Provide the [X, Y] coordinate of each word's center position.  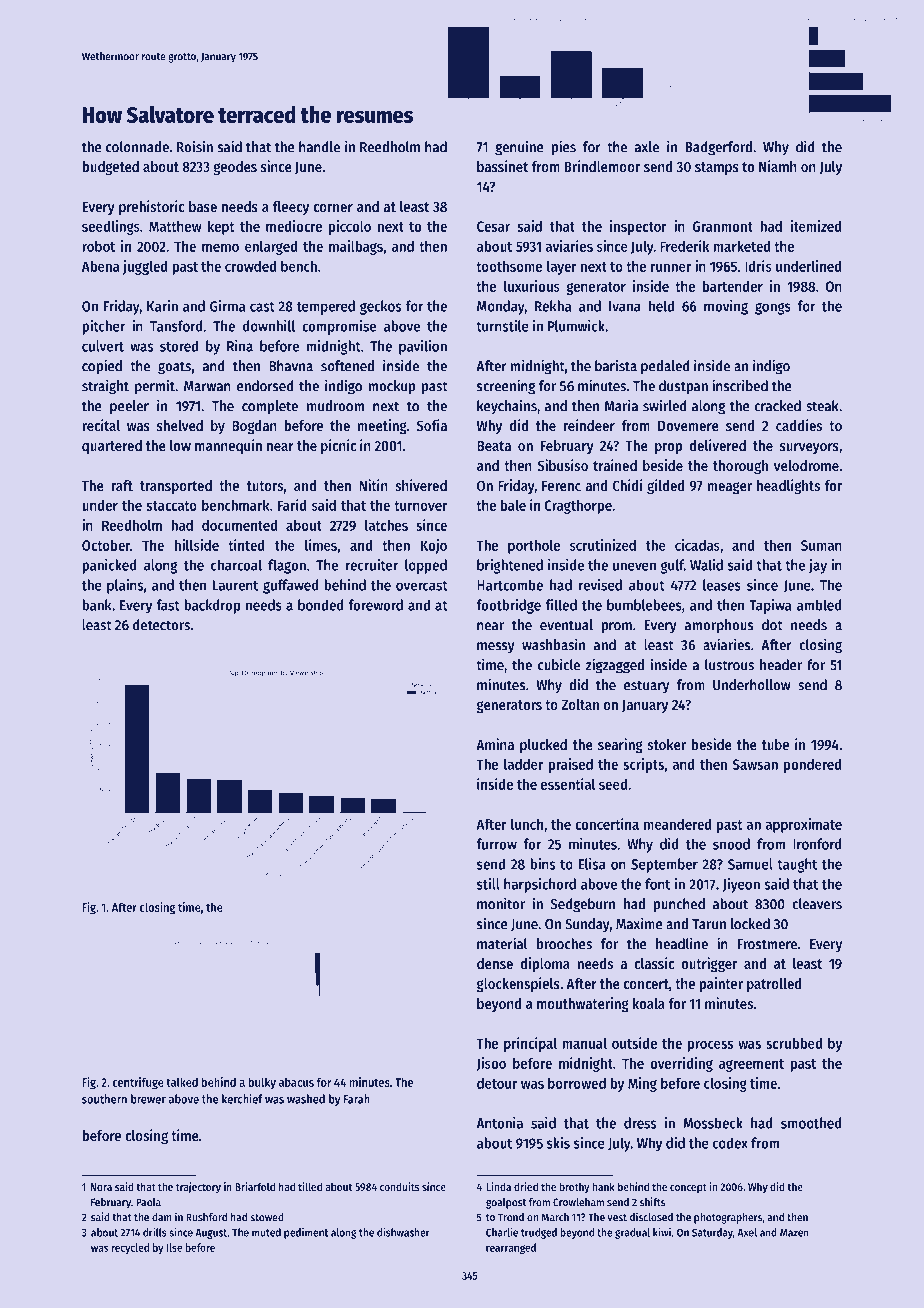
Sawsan [755, 764]
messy [496, 648]
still [488, 884]
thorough [740, 467]
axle [647, 147]
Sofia [431, 425]
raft [122, 485]
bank [97, 605]
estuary [646, 687]
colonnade [137, 147]
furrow [497, 844]
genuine [519, 148]
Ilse [174, 1247]
